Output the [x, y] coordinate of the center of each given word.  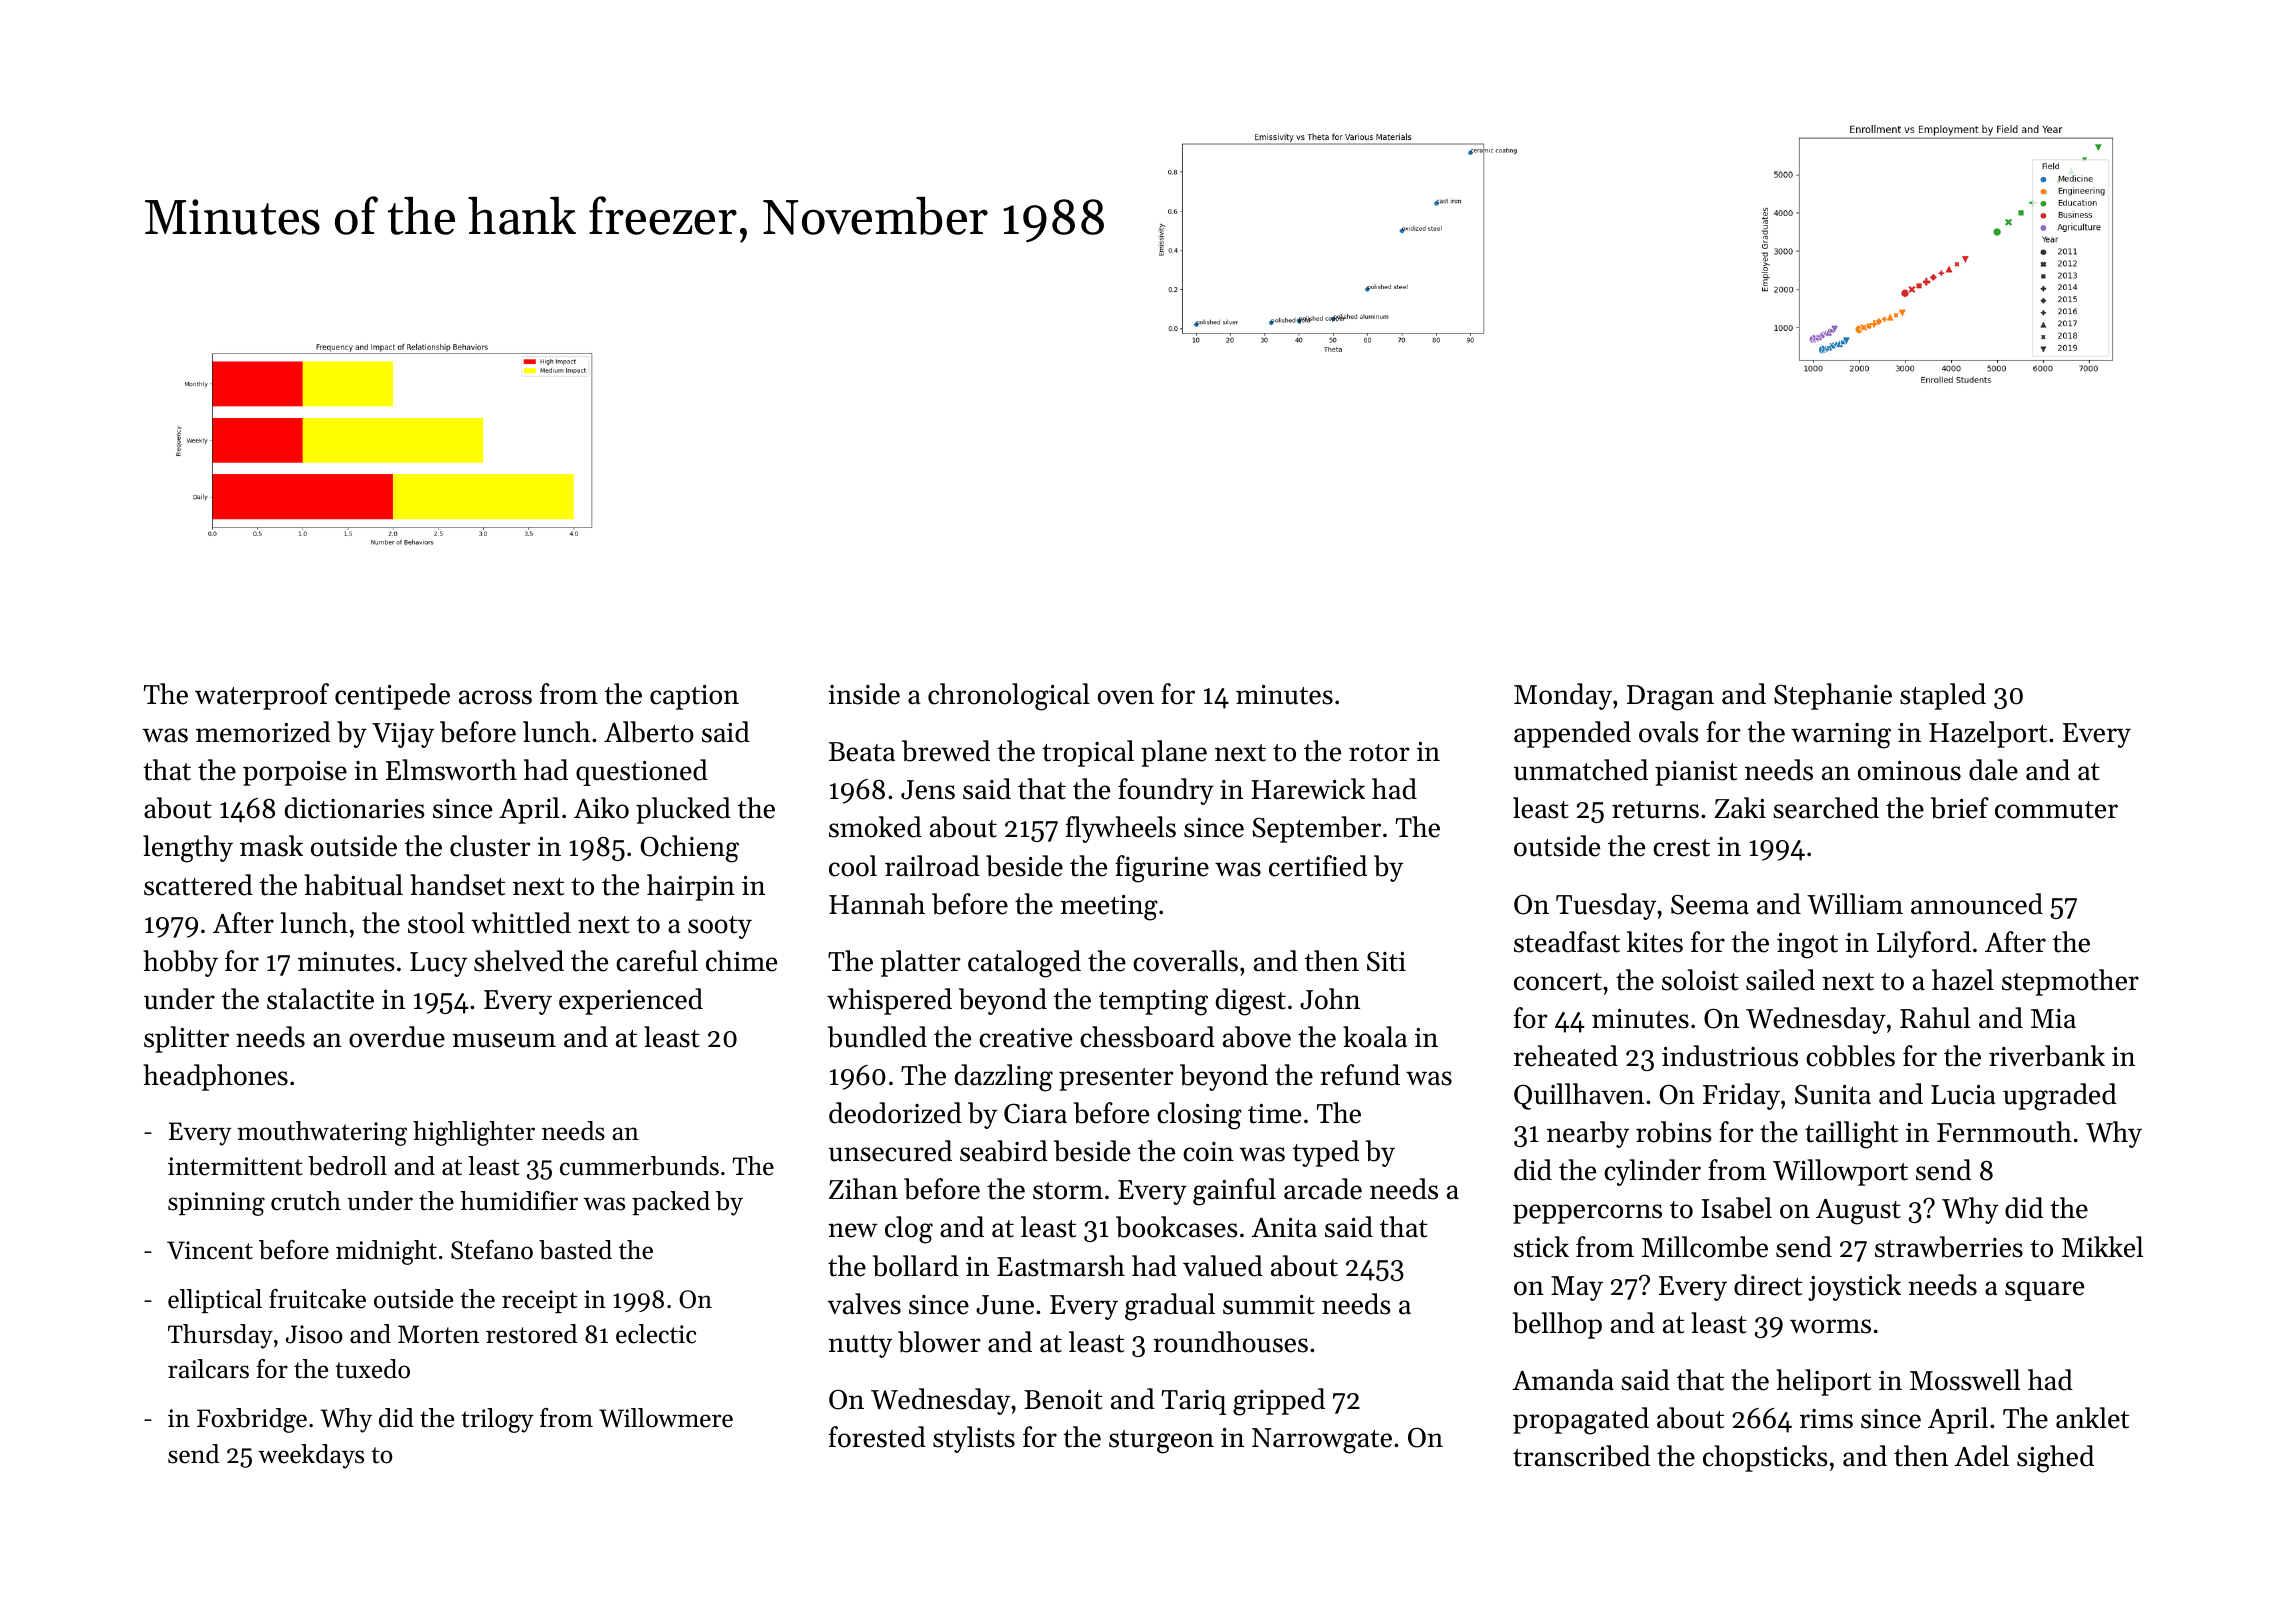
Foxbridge [252, 1420]
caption [694, 697]
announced [1977, 904]
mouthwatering [322, 1133]
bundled [877, 1037]
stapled [1943, 696]
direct [1768, 1285]
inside [864, 694]
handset [458, 885]
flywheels [1121, 829]
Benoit [1063, 1400]
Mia [2053, 1019]
